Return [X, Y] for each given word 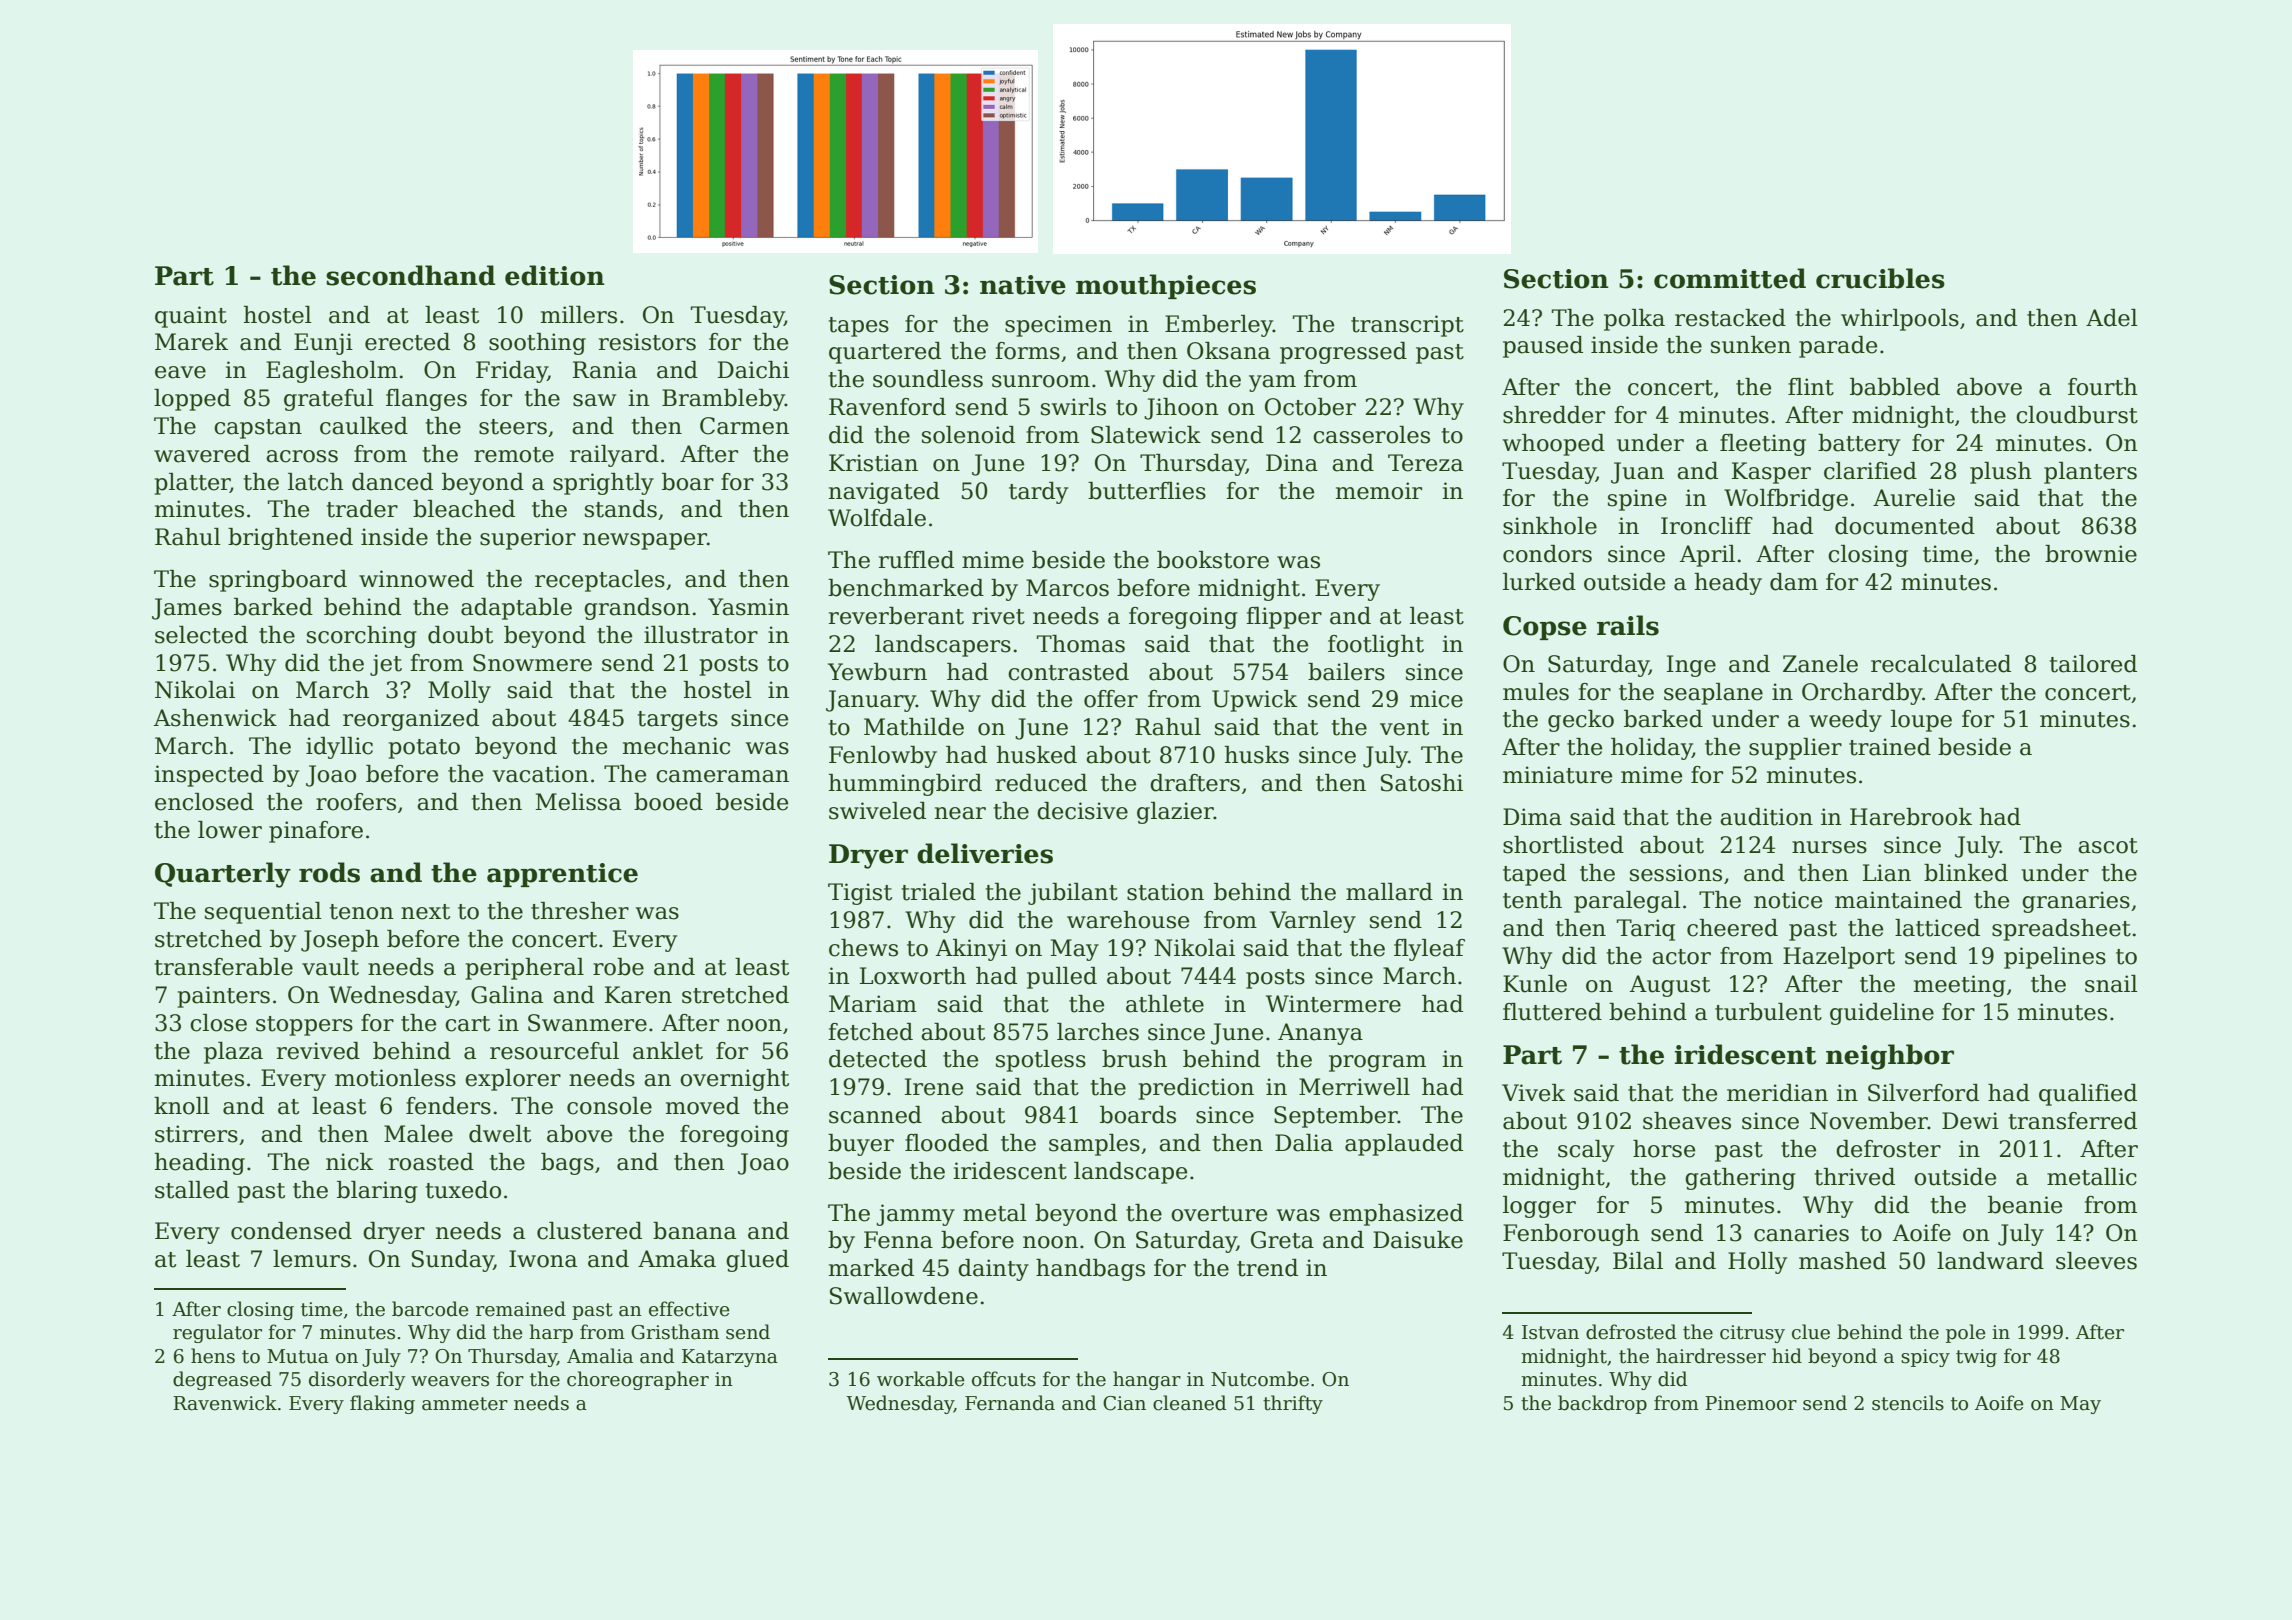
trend [1267, 1268]
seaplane [1713, 694]
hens [213, 1356]
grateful [329, 400]
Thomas [1081, 644]
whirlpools [1900, 320]
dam [1794, 582]
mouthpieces [1166, 286]
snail [2111, 984]
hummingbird [905, 785]
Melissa [578, 802]
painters [224, 997]
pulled [1062, 978]
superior [528, 539]
